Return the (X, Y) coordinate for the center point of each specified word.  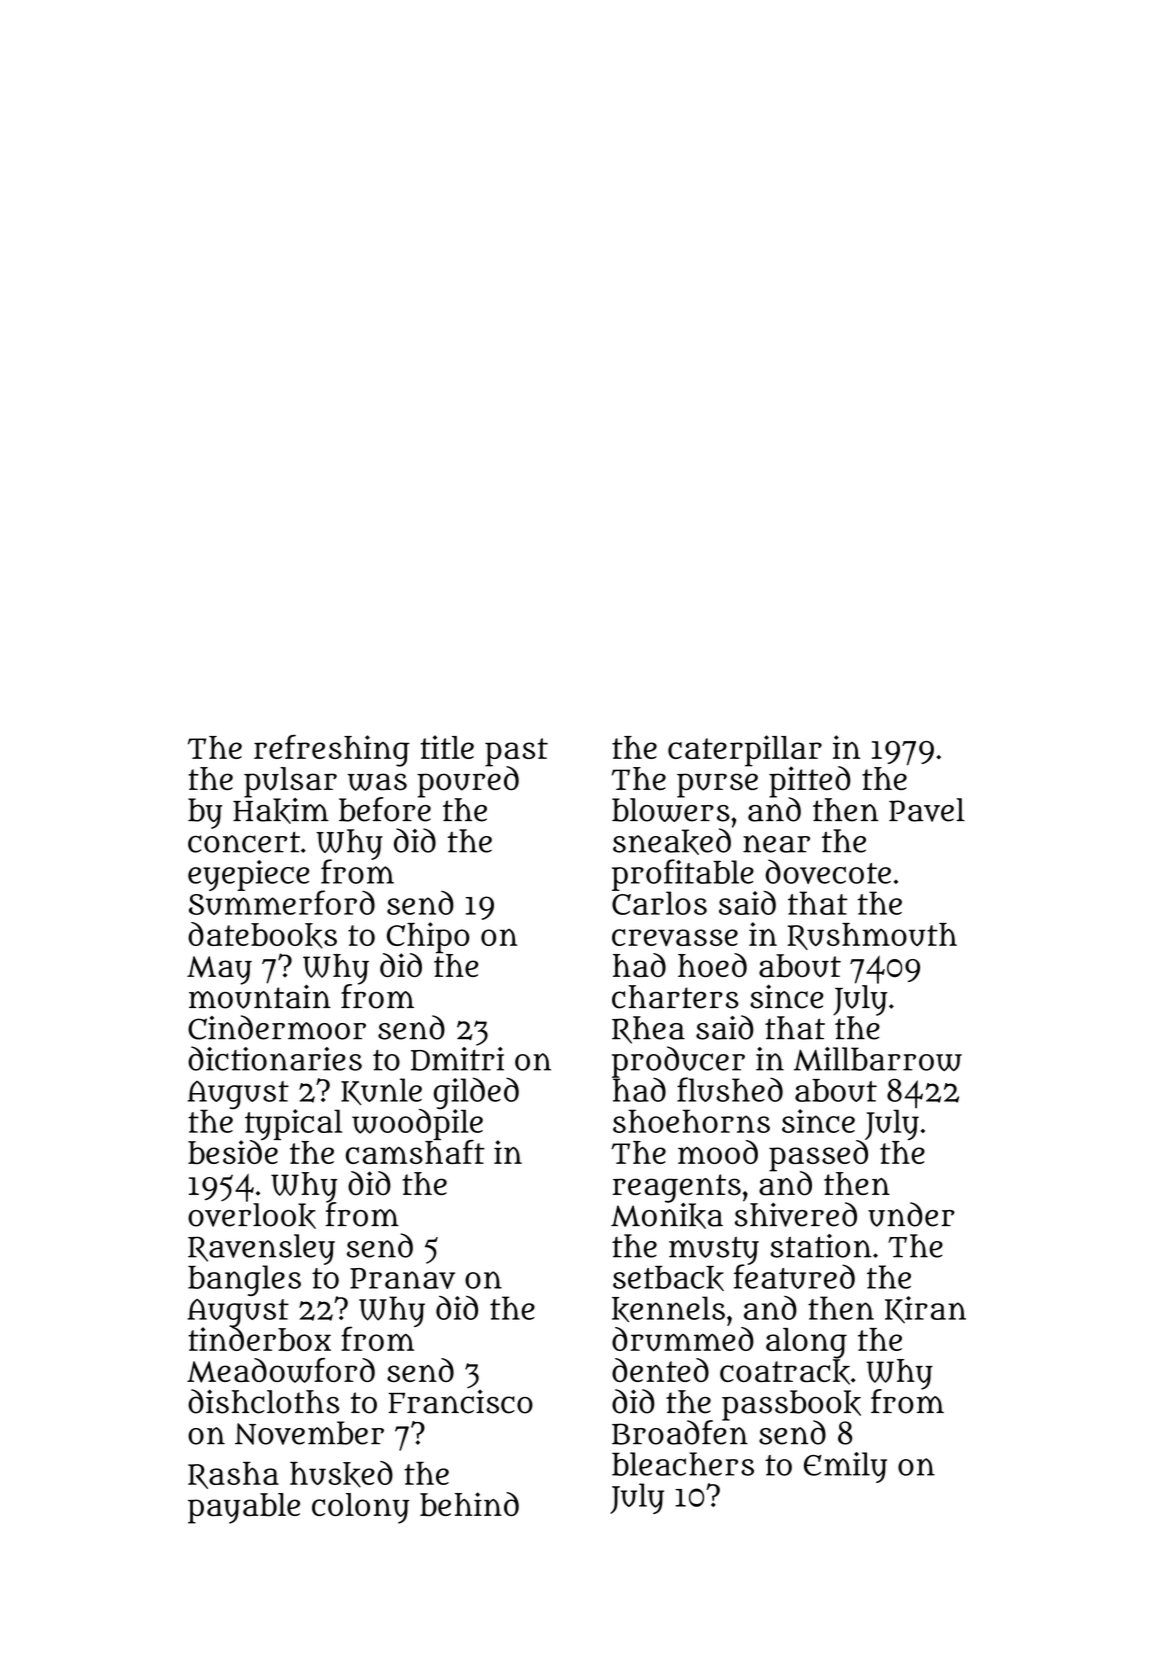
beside (233, 1152)
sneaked (672, 841)
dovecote (828, 871)
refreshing (332, 751)
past (516, 752)
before (385, 809)
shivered (796, 1214)
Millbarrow (878, 1059)
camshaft (415, 1152)
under (911, 1214)
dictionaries (275, 1058)
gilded (476, 1093)
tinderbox (259, 1339)
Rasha (233, 1475)
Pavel (927, 810)
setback (668, 1278)
